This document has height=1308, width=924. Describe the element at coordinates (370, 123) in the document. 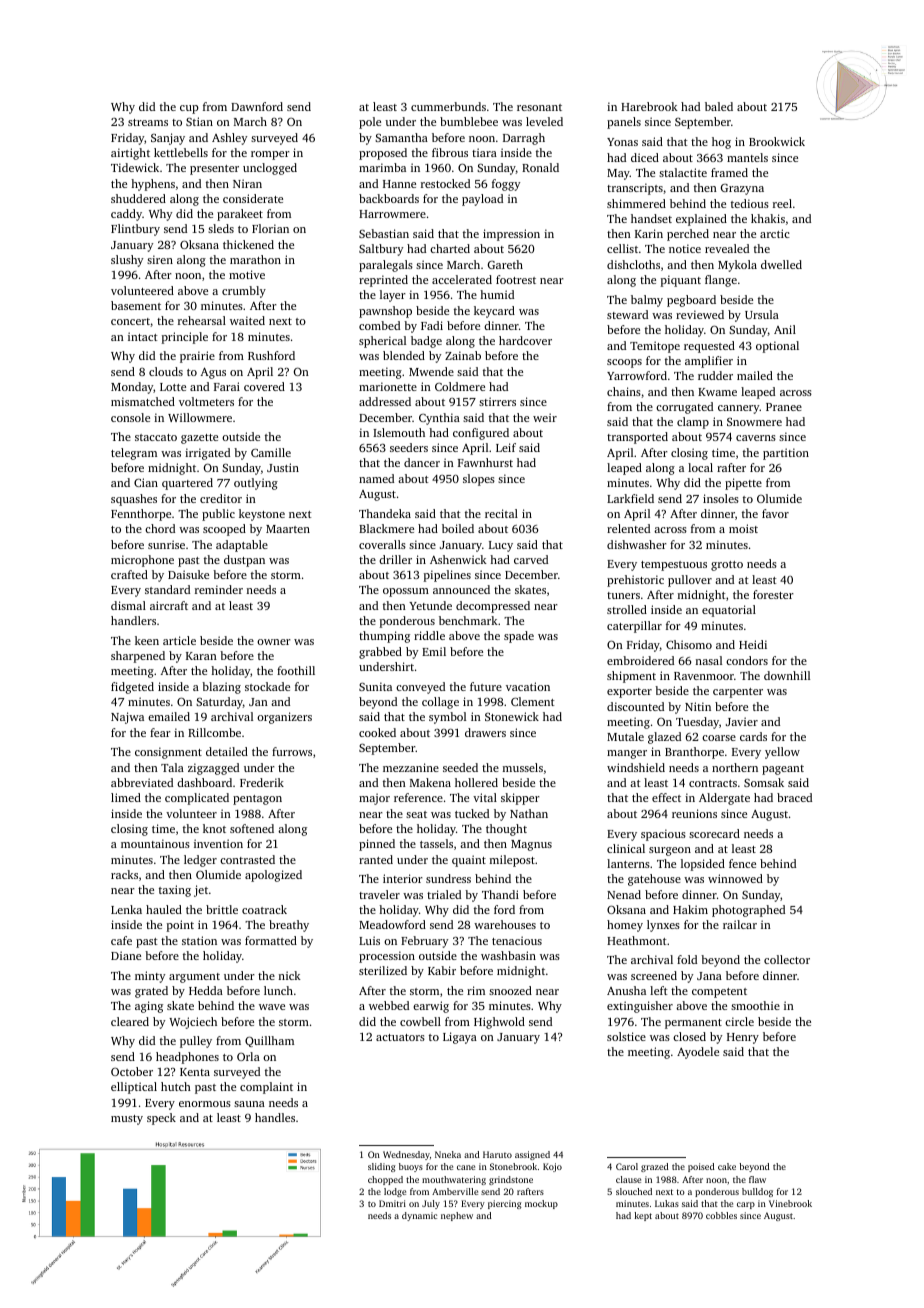

I see `pole` at that location.
